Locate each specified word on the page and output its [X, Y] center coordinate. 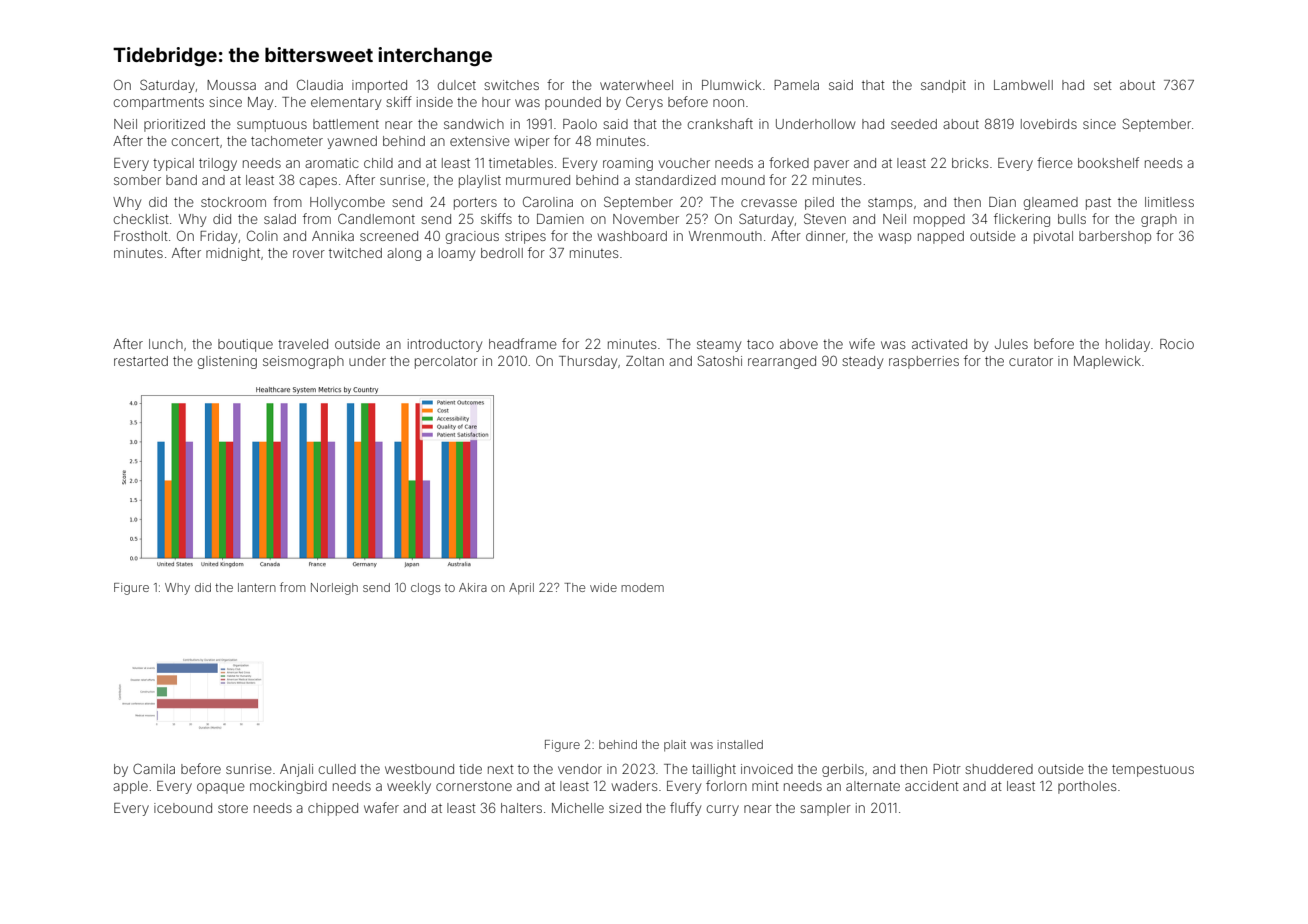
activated [939, 344]
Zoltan [645, 361]
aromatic [332, 163]
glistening [227, 362]
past [1098, 204]
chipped [333, 809]
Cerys [644, 103]
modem [642, 587]
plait [675, 746]
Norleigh [334, 589]
